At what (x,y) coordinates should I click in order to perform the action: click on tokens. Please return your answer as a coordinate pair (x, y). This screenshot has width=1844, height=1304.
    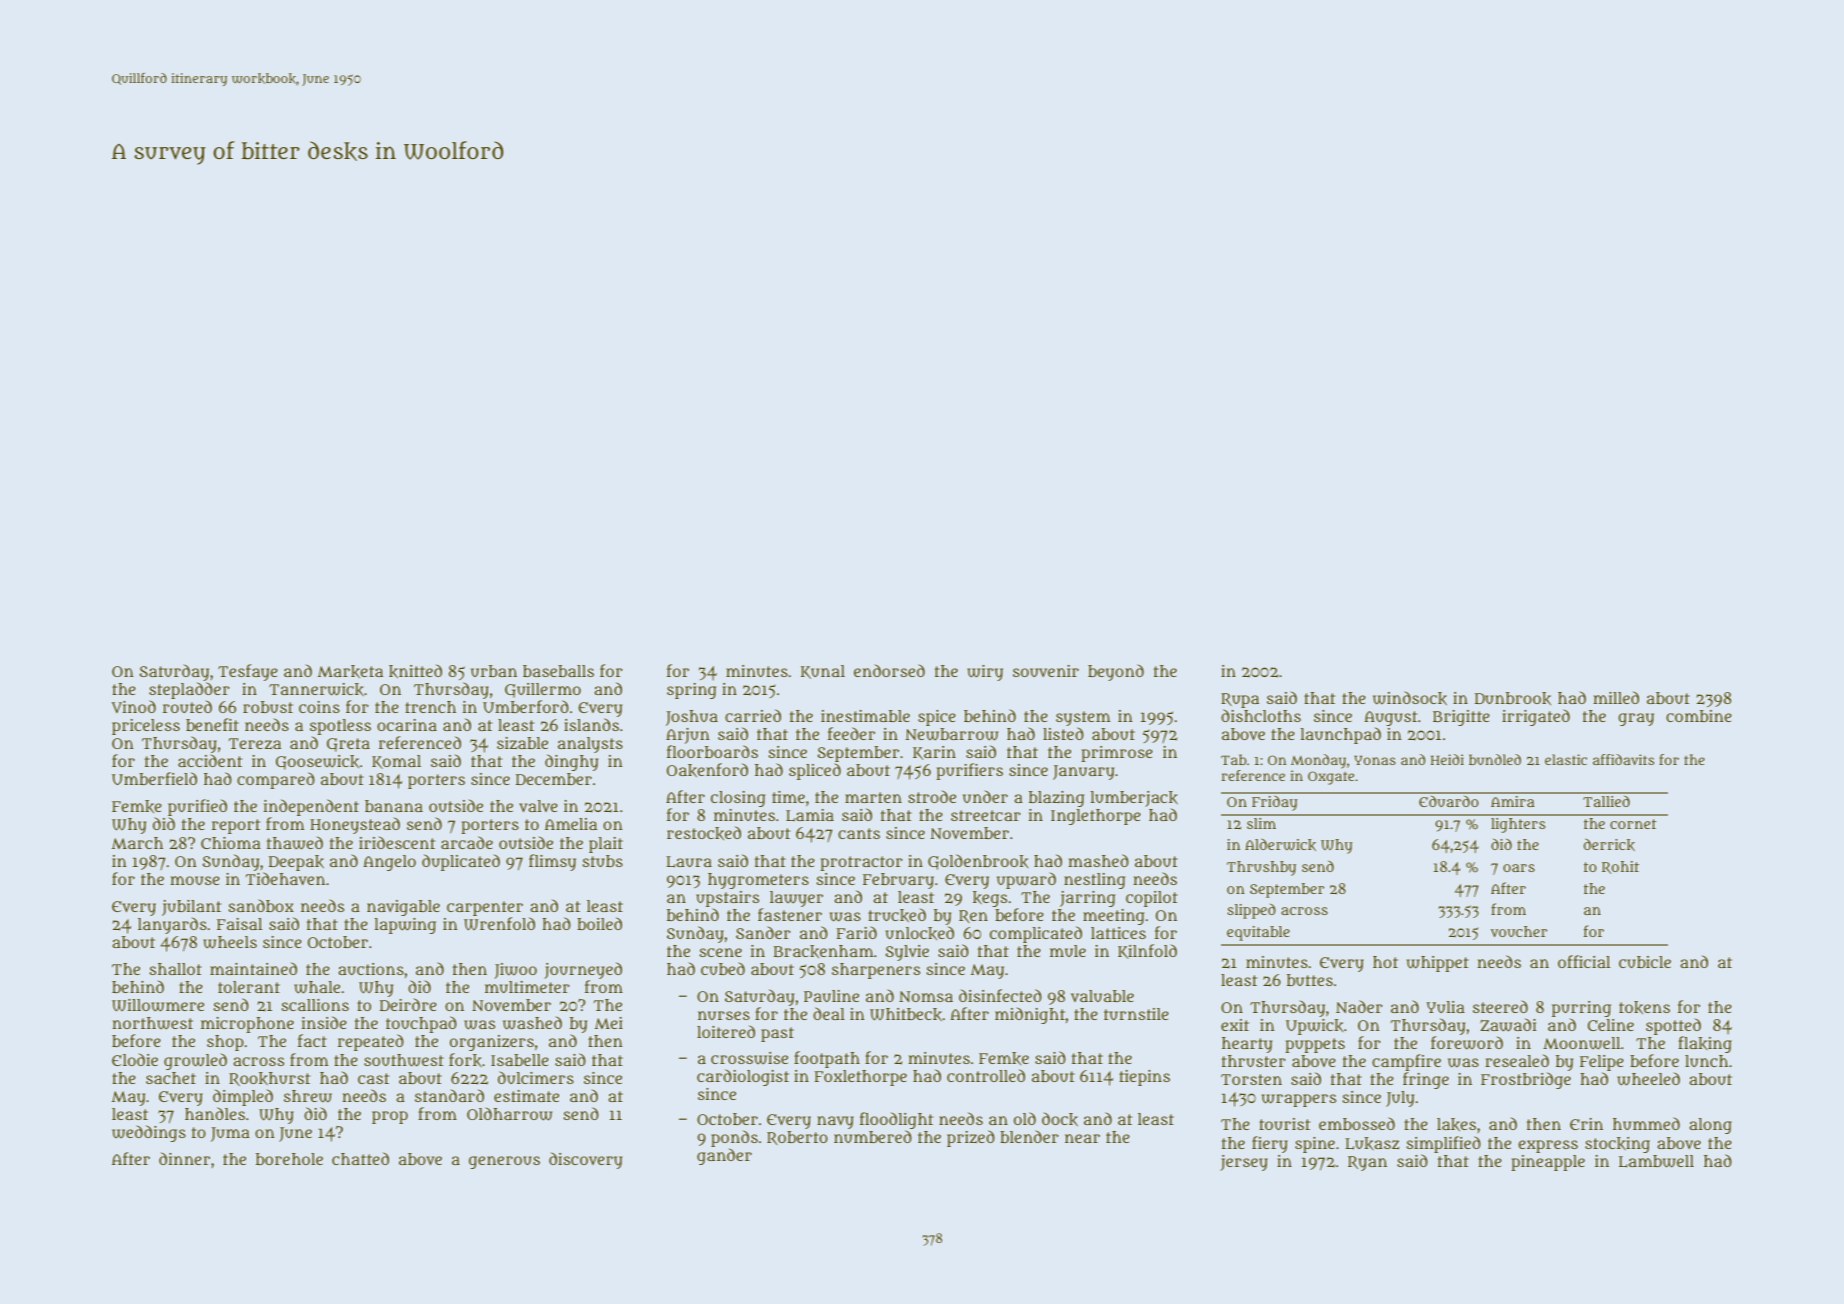
    Looking at the image, I should click on (1644, 1007).
